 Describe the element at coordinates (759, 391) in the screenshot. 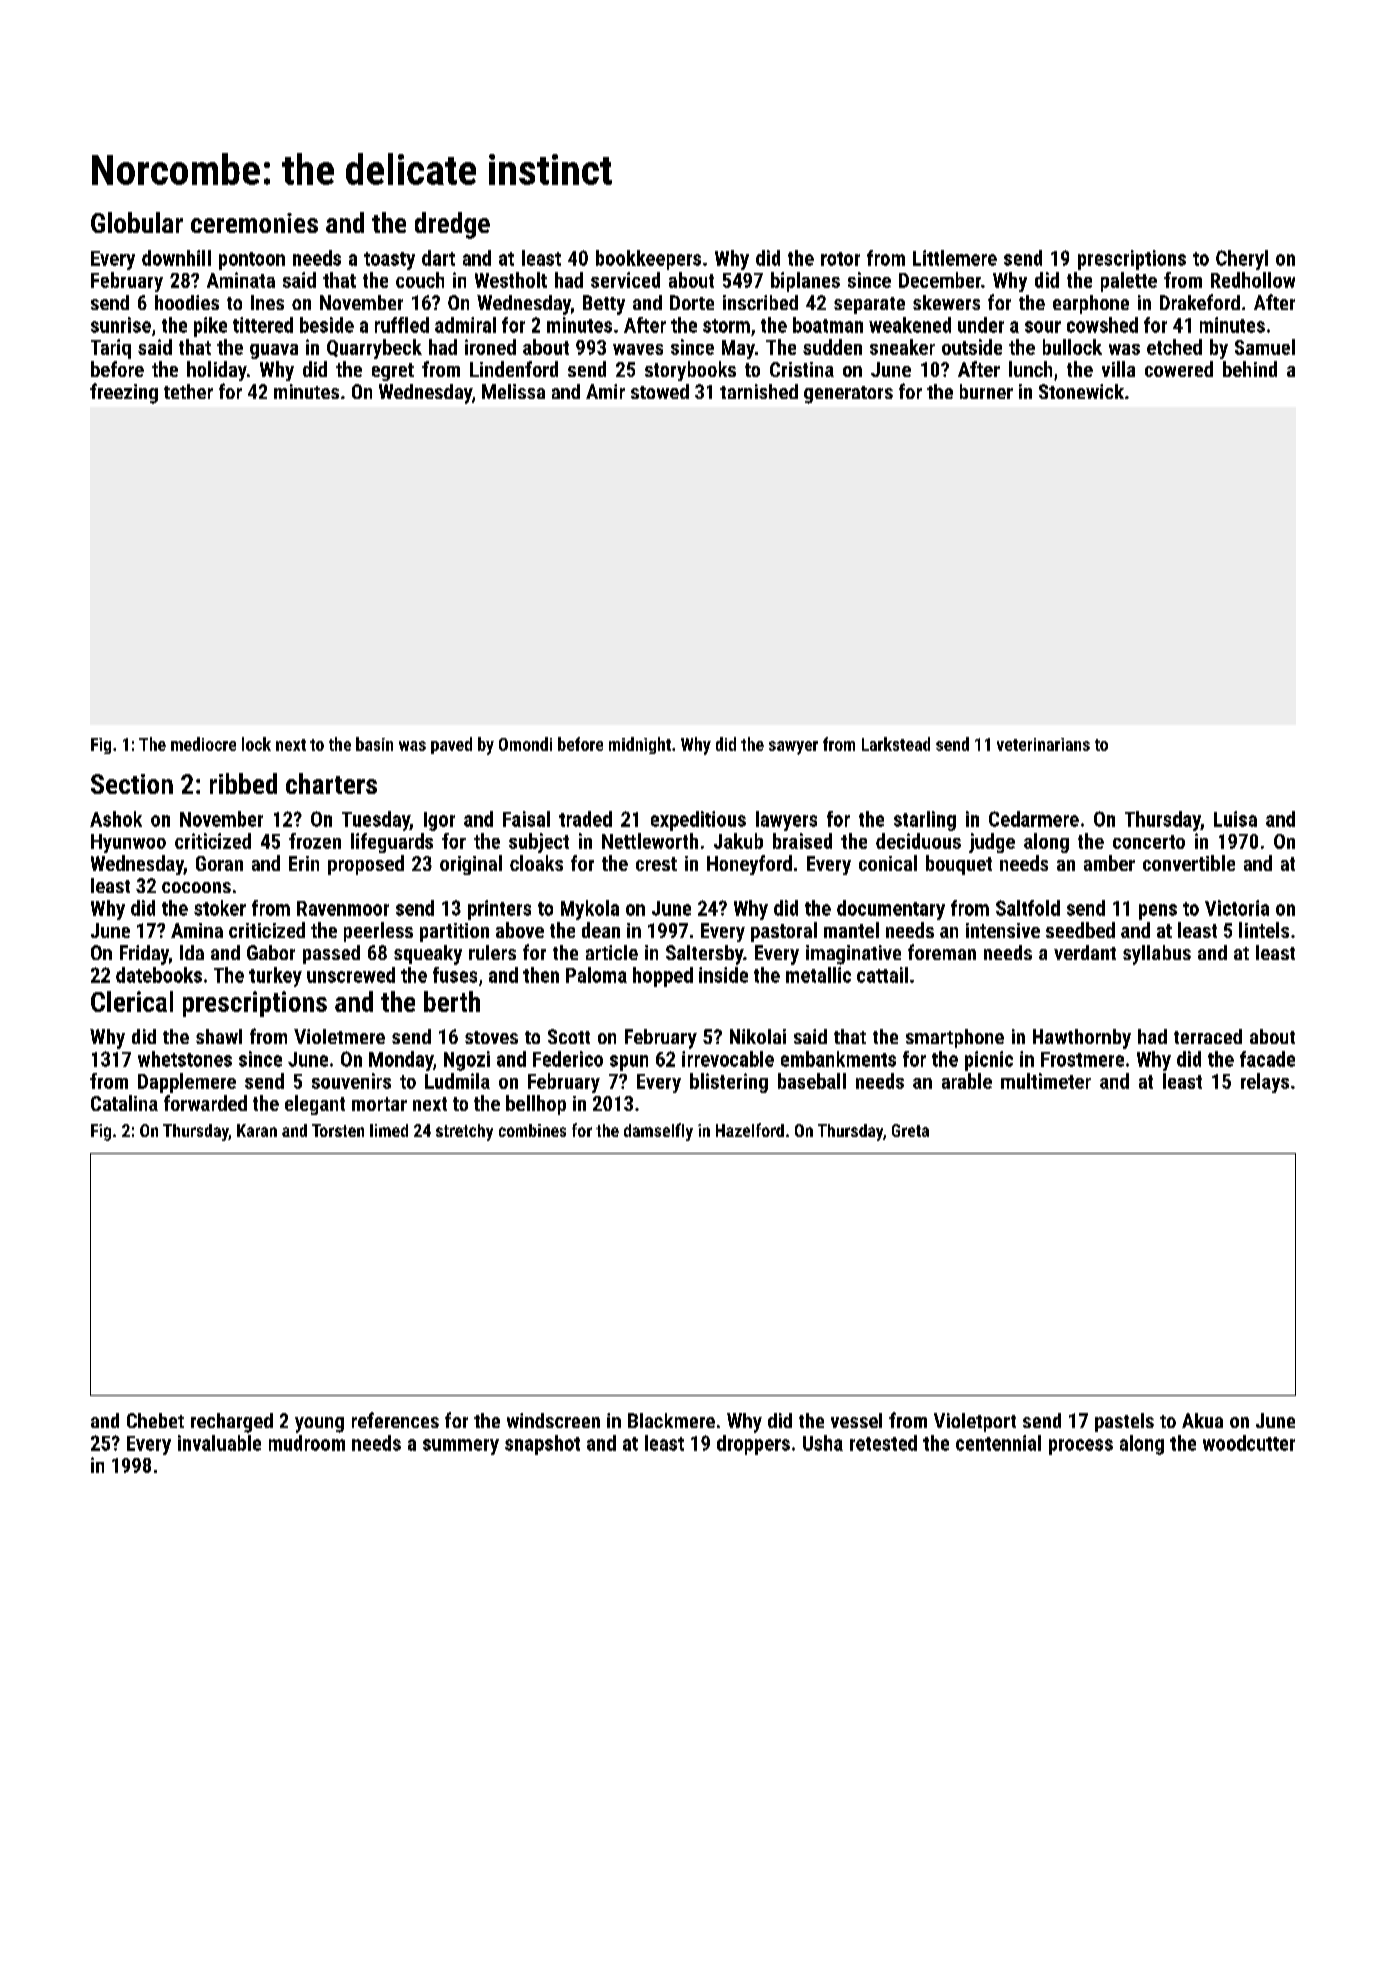

I see `tarnished` at that location.
